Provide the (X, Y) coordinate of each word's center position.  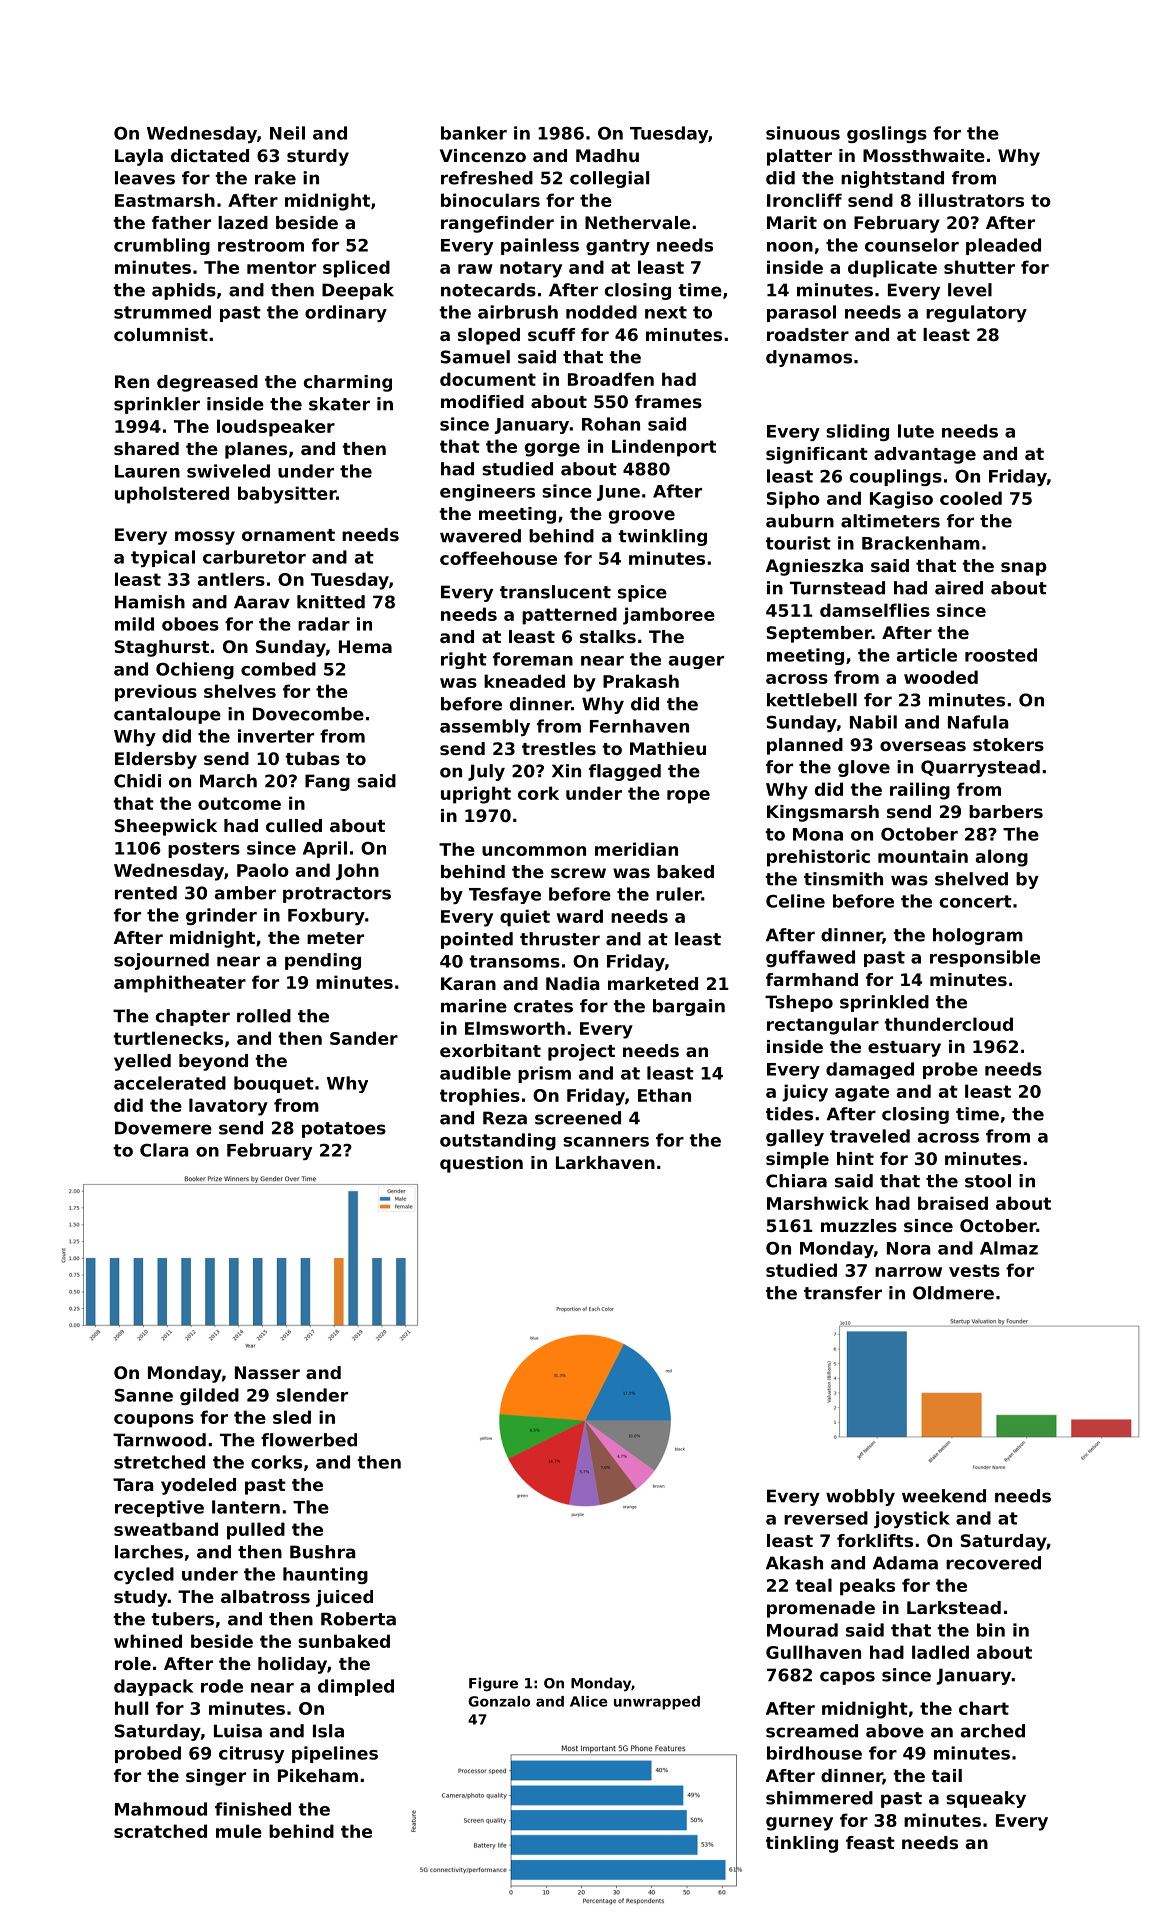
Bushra (323, 1552)
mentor (281, 267)
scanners (606, 1142)
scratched (160, 1831)
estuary (904, 1049)
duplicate (892, 269)
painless (540, 246)
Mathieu (668, 748)
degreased (207, 383)
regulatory (976, 313)
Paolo (263, 870)
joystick (912, 1519)
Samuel (475, 357)
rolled (264, 1016)
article (927, 655)
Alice (589, 1701)
